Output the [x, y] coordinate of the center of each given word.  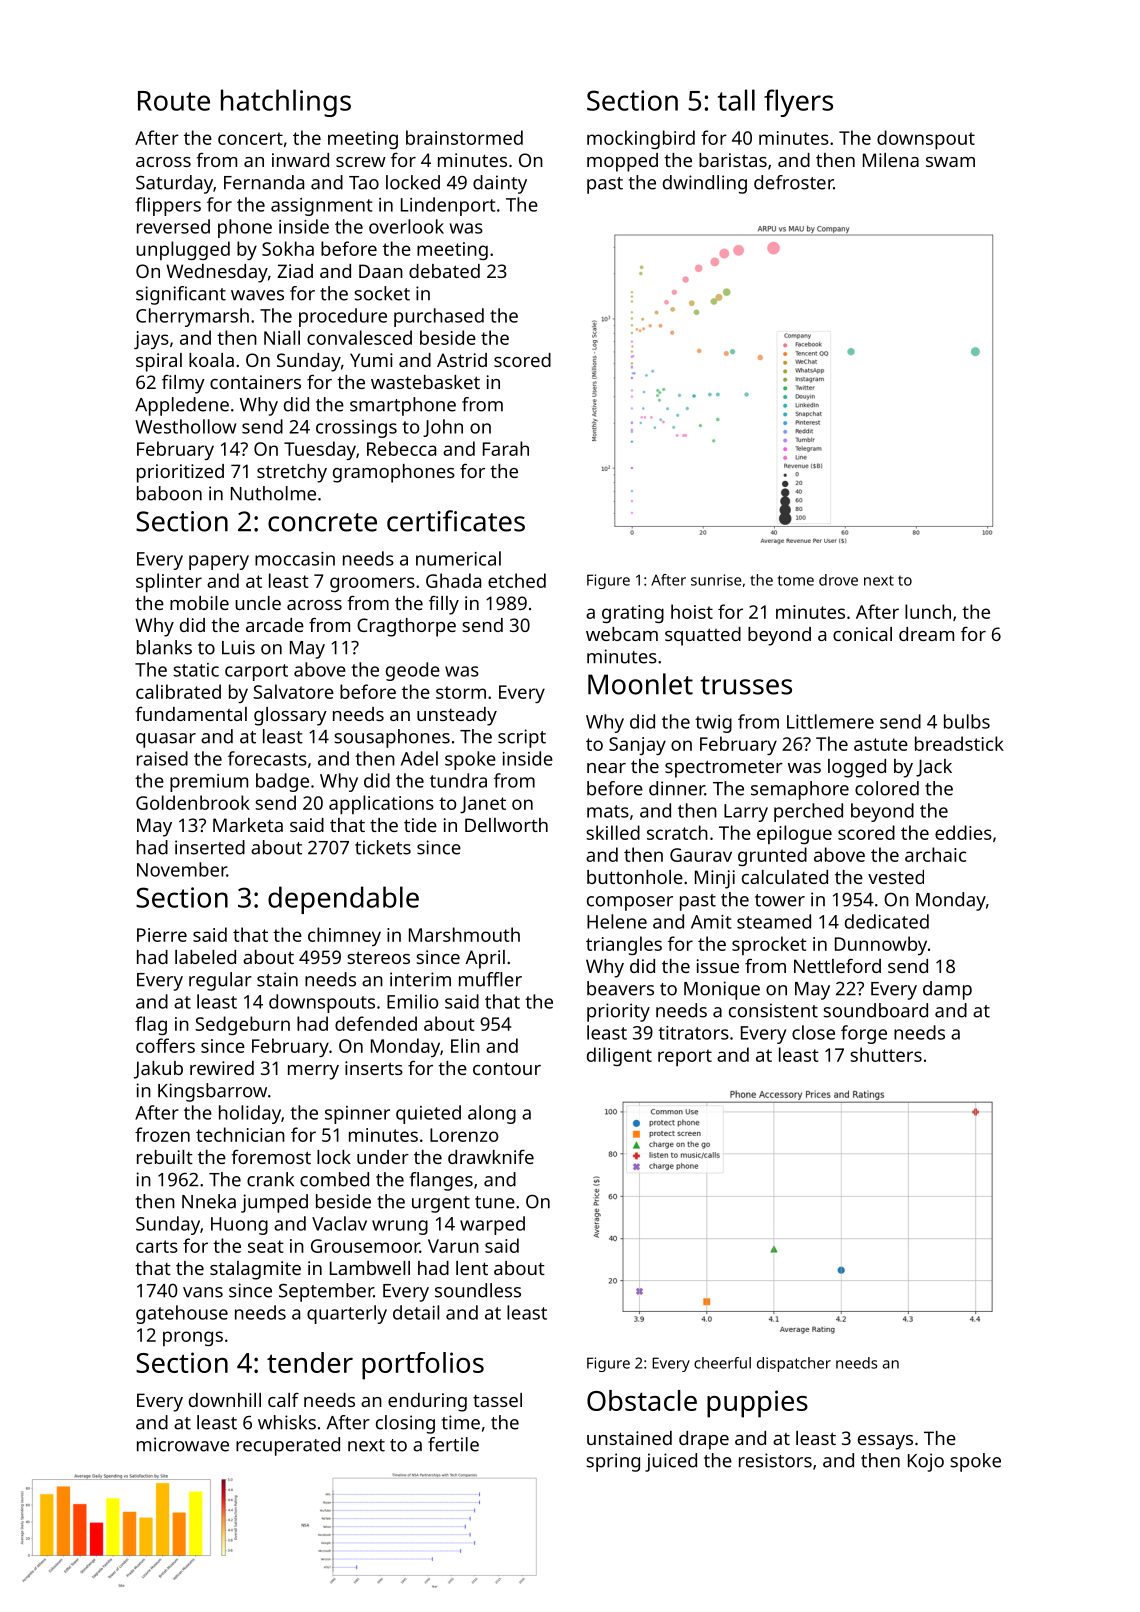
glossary [290, 716]
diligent [619, 1056]
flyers [798, 103]
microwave [183, 1444]
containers [255, 382]
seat [266, 1246]
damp [947, 990]
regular [220, 981]
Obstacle [642, 1400]
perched [808, 812]
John [443, 428]
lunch [928, 611]
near [606, 768]
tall [736, 100]
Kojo [926, 1462]
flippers [168, 206]
